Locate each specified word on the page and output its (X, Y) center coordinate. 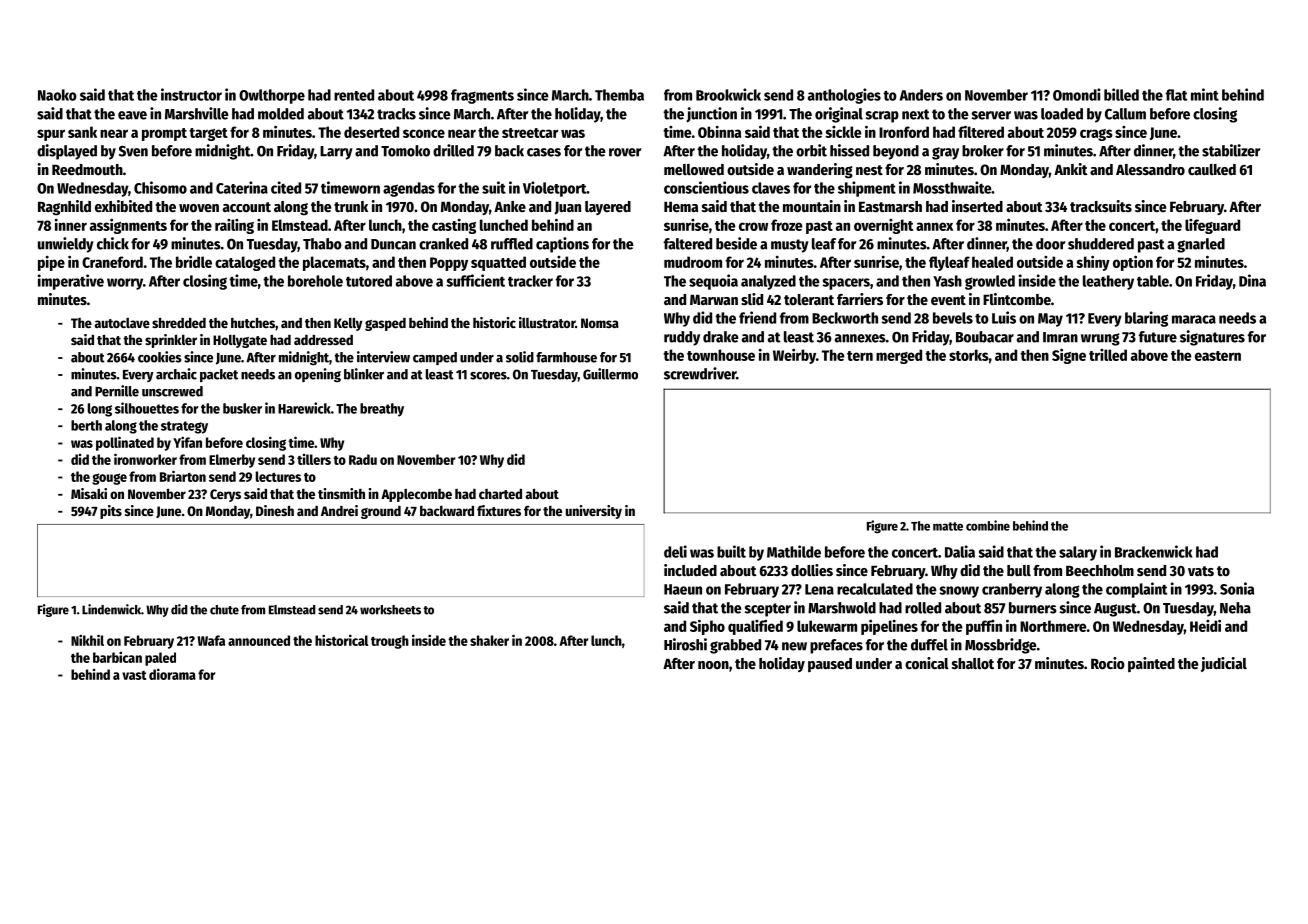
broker (983, 151)
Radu (363, 459)
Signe (1069, 356)
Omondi (1077, 94)
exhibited (123, 206)
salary (1078, 553)
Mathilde (794, 551)
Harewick (304, 408)
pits (111, 512)
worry (125, 284)
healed (992, 262)
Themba (619, 95)
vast (134, 675)
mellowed (694, 169)
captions (562, 245)
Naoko (57, 95)
